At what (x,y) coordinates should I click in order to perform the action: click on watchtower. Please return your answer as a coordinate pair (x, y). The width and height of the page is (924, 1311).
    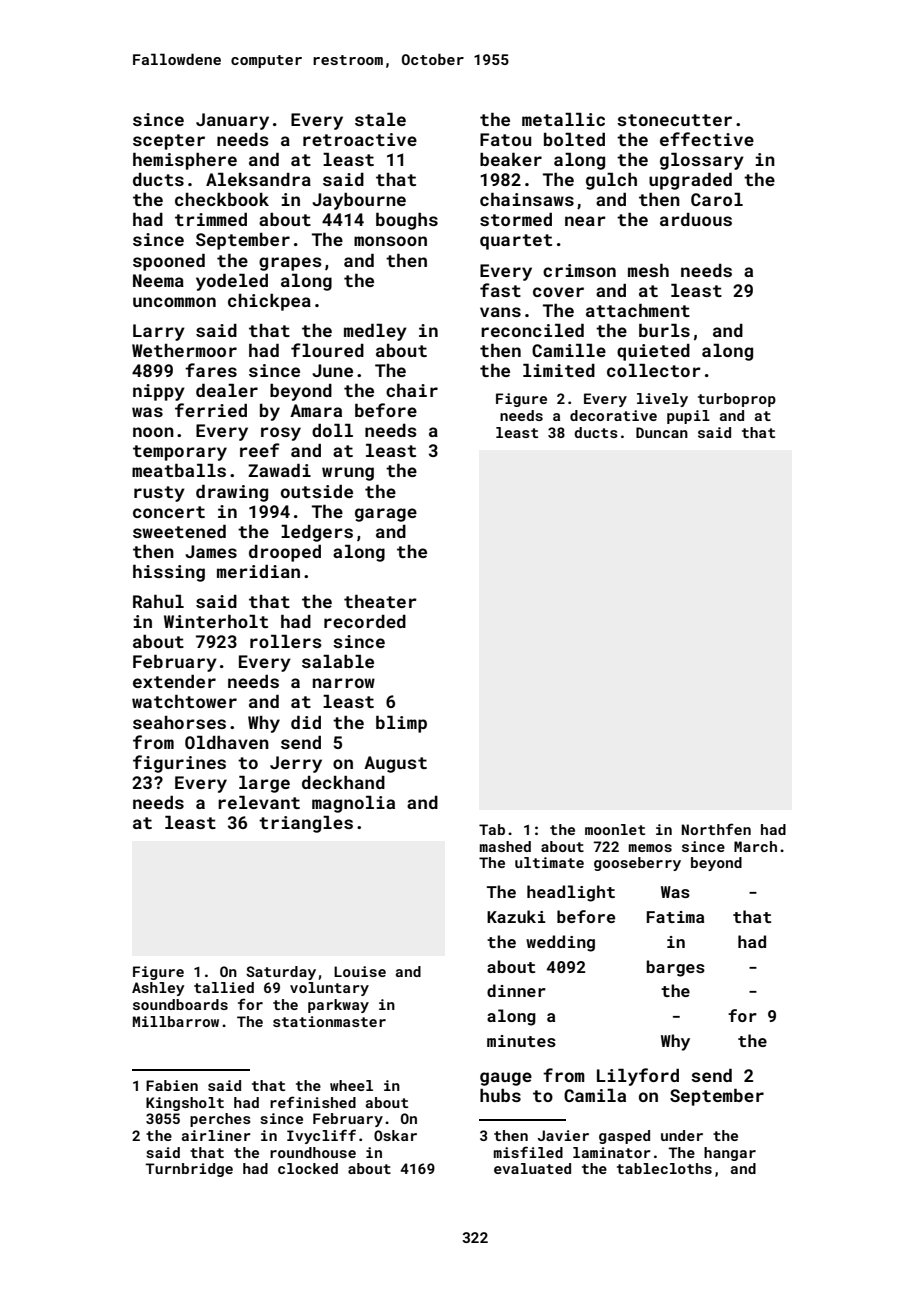
    Looking at the image, I should click on (184, 701).
